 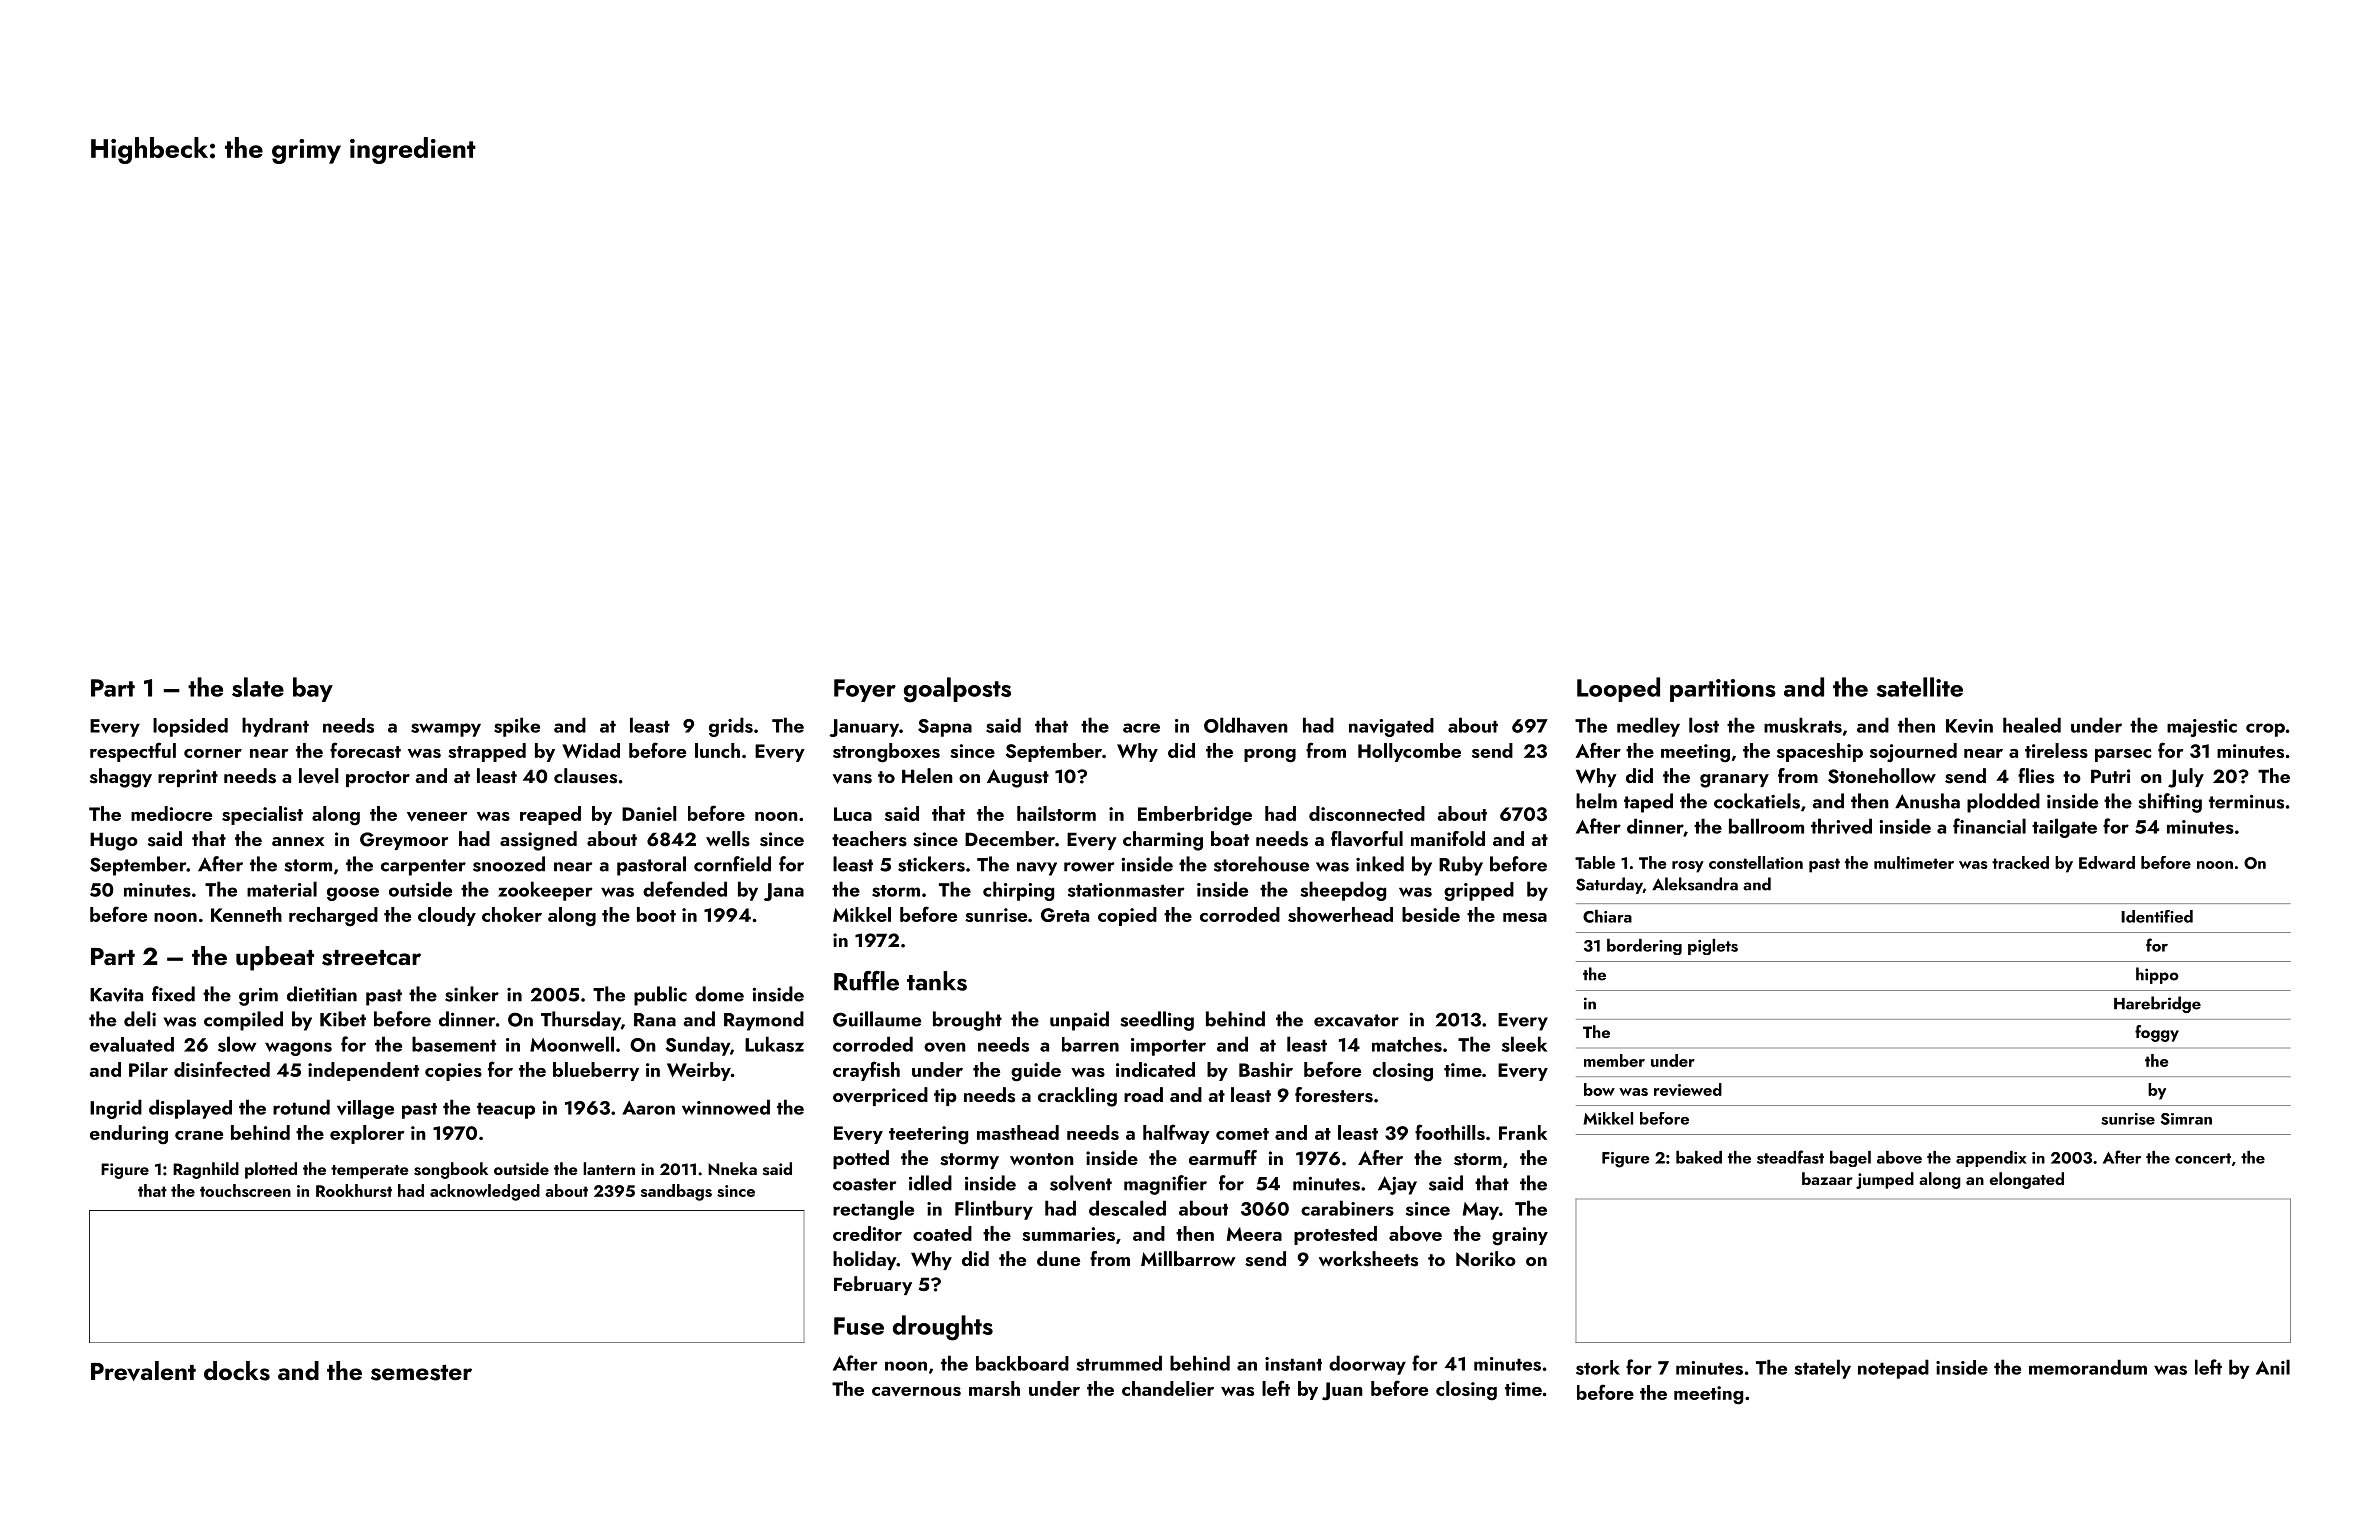 What do you see at coordinates (1342, 1391) in the screenshot?
I see `Juan` at bounding box center [1342, 1391].
